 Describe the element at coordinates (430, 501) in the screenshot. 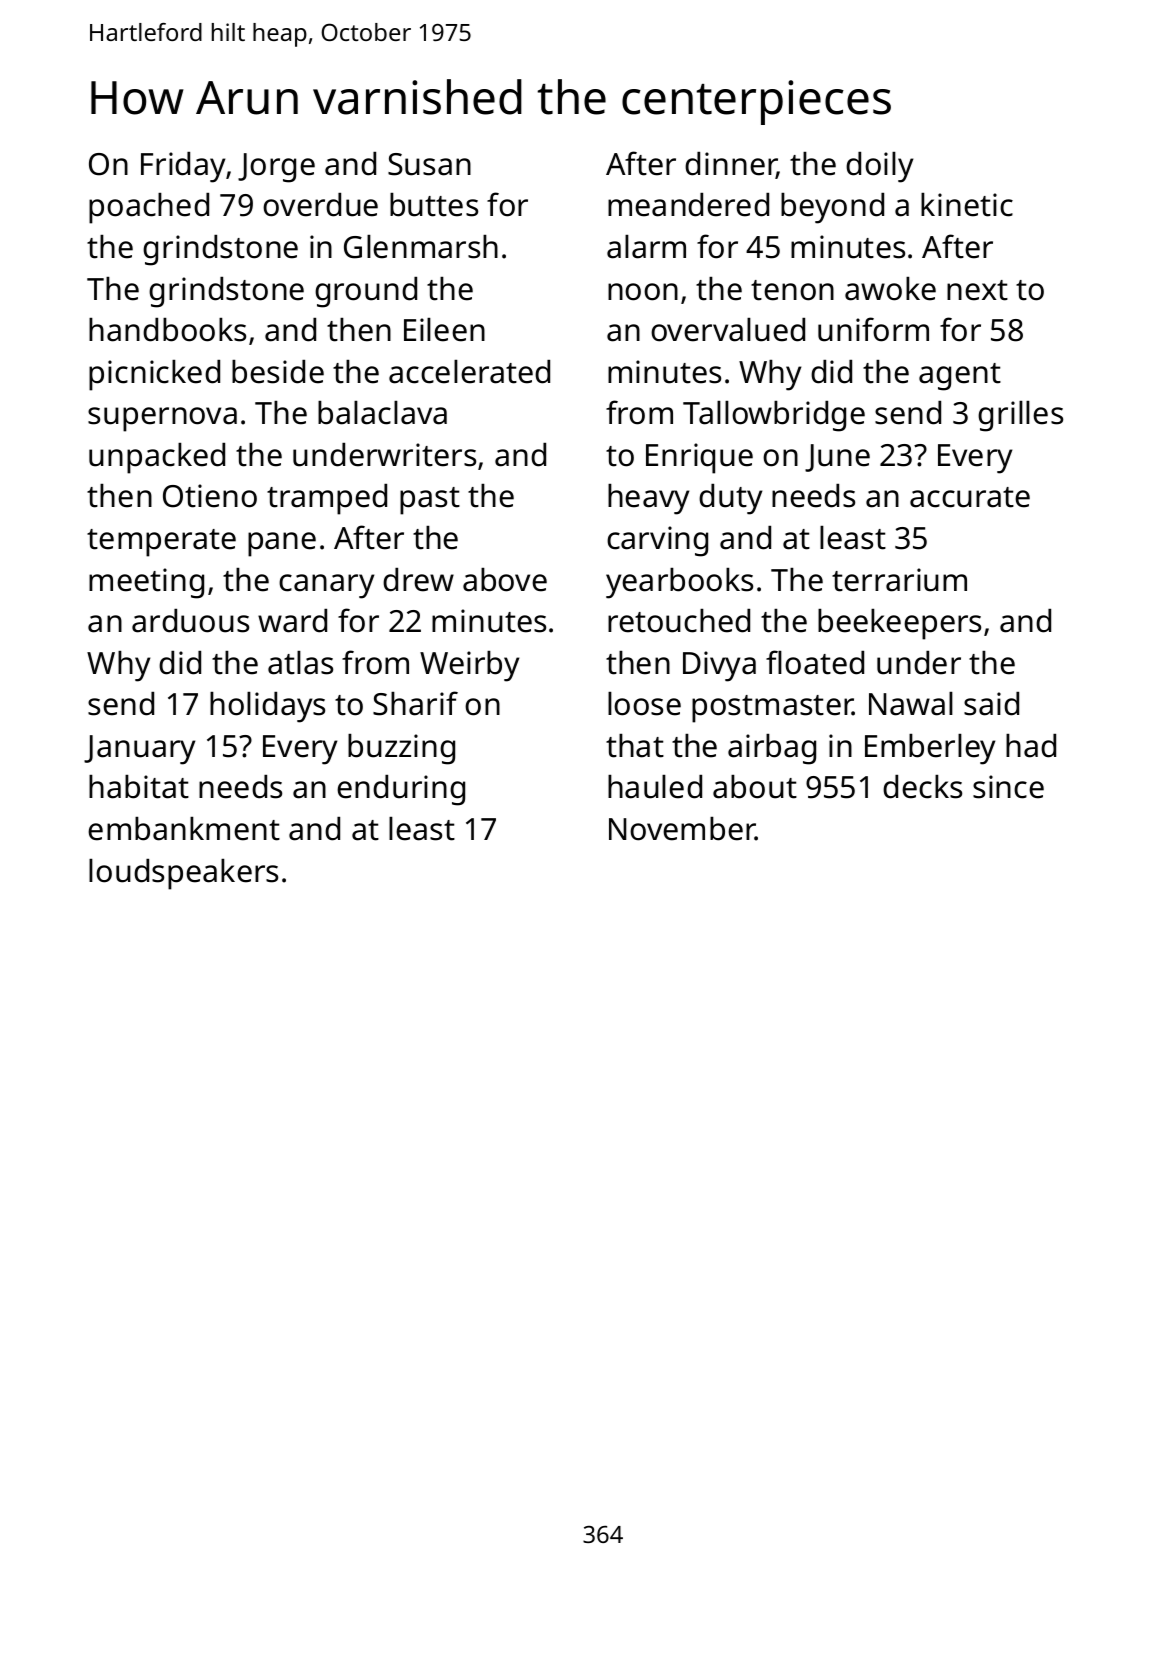

I see `past` at that location.
